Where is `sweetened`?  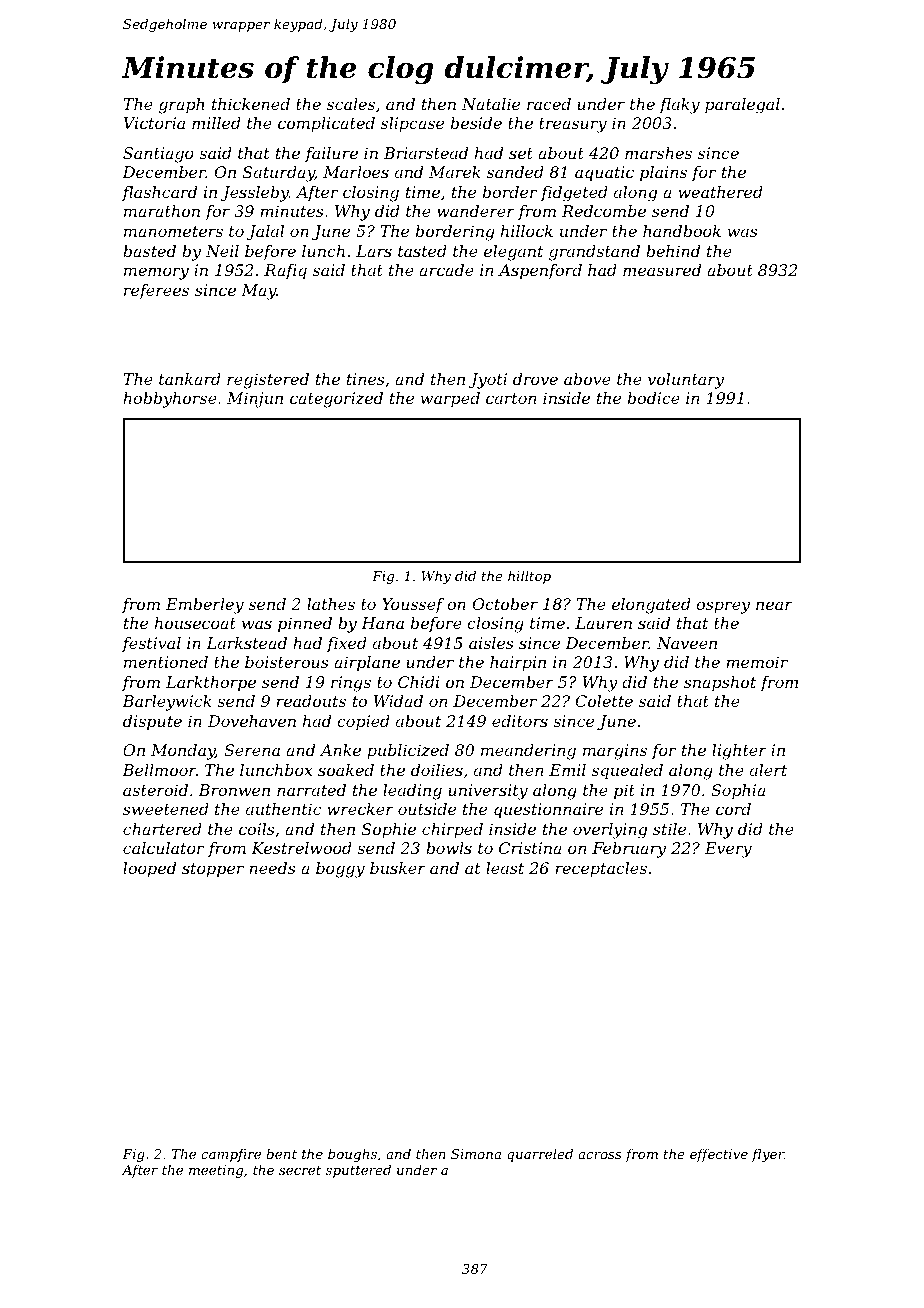
sweetened is located at coordinates (166, 809).
